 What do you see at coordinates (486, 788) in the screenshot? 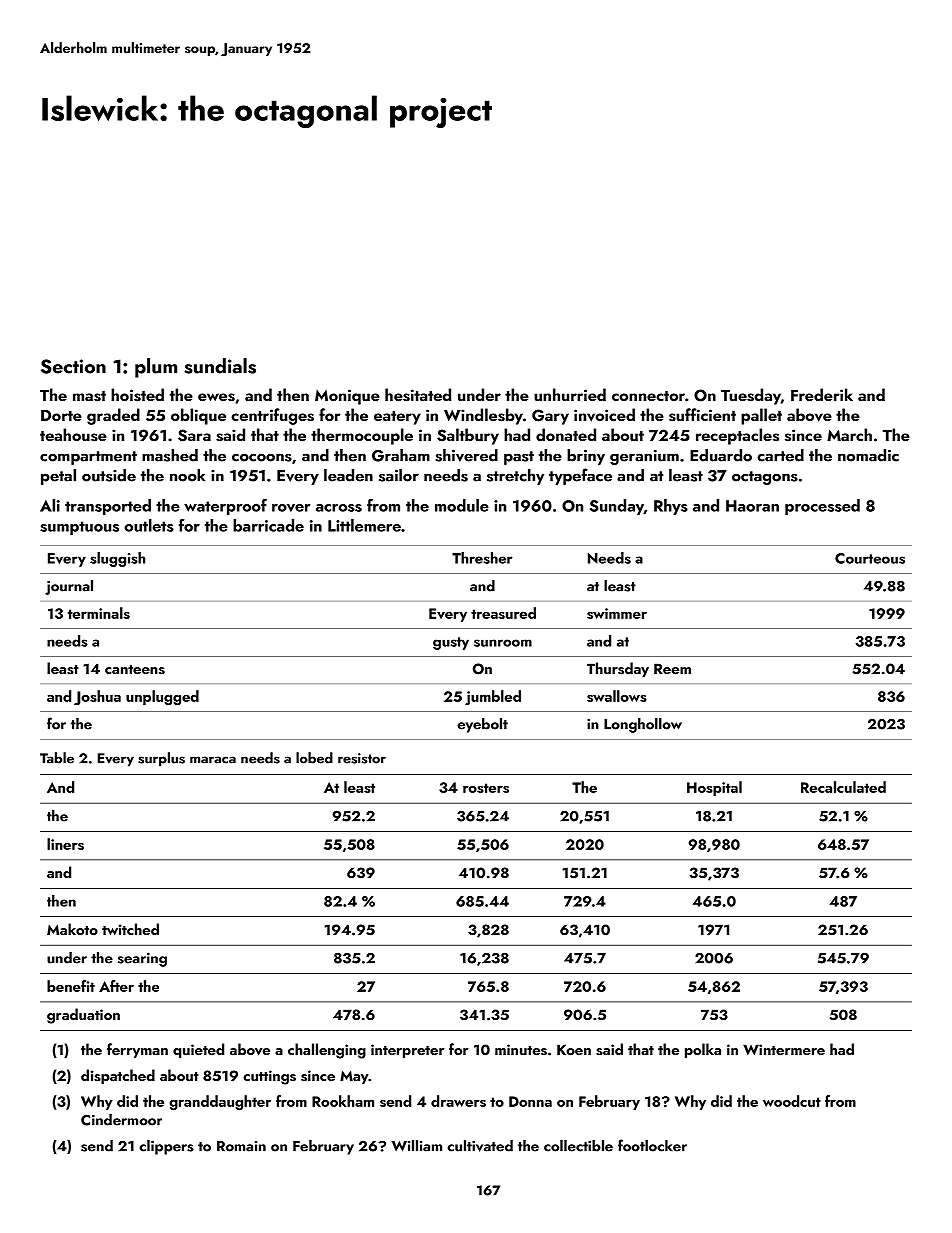
I see `rosters` at bounding box center [486, 788].
